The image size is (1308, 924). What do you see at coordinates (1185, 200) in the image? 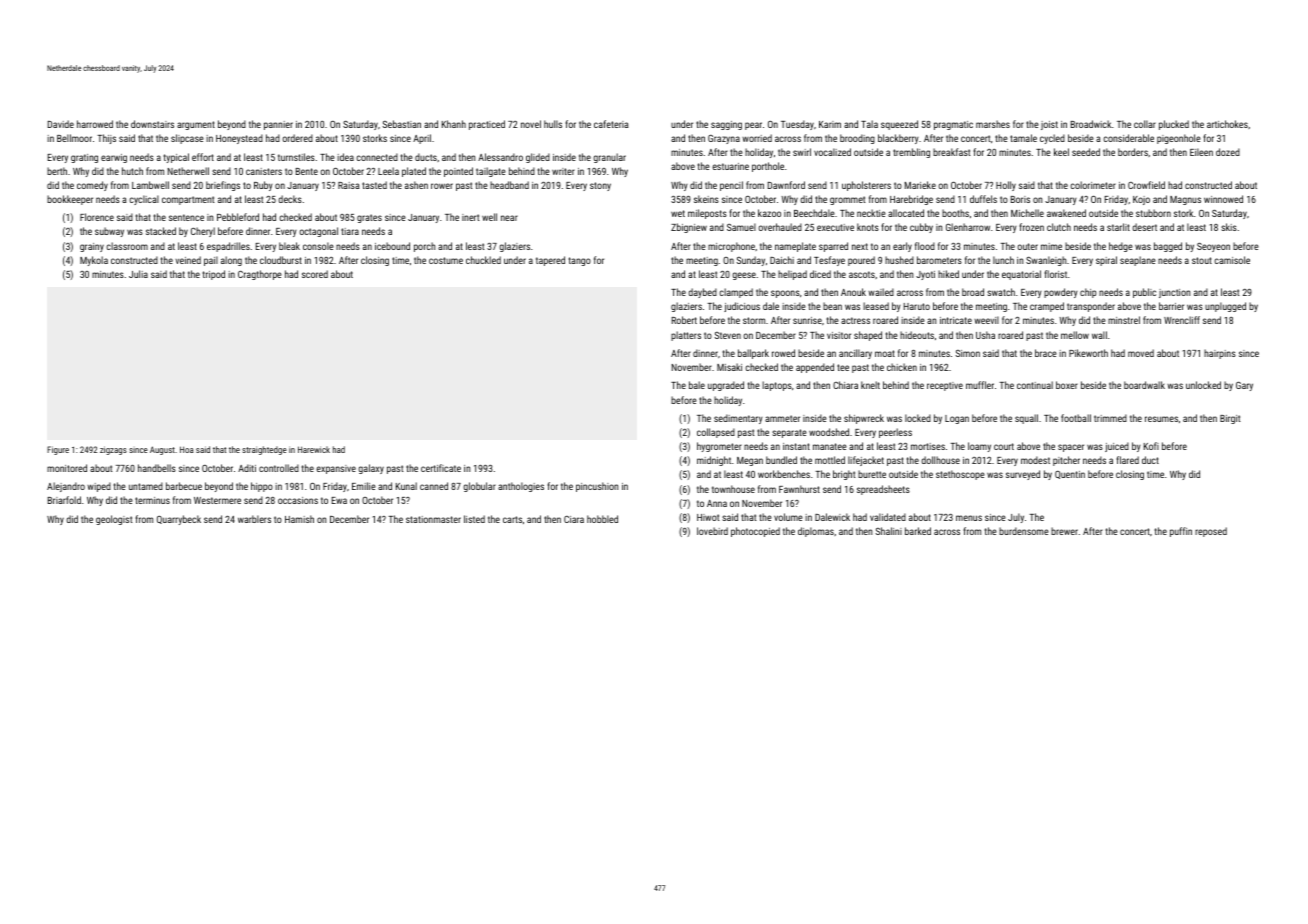
I see `Magnus` at bounding box center [1185, 200].
